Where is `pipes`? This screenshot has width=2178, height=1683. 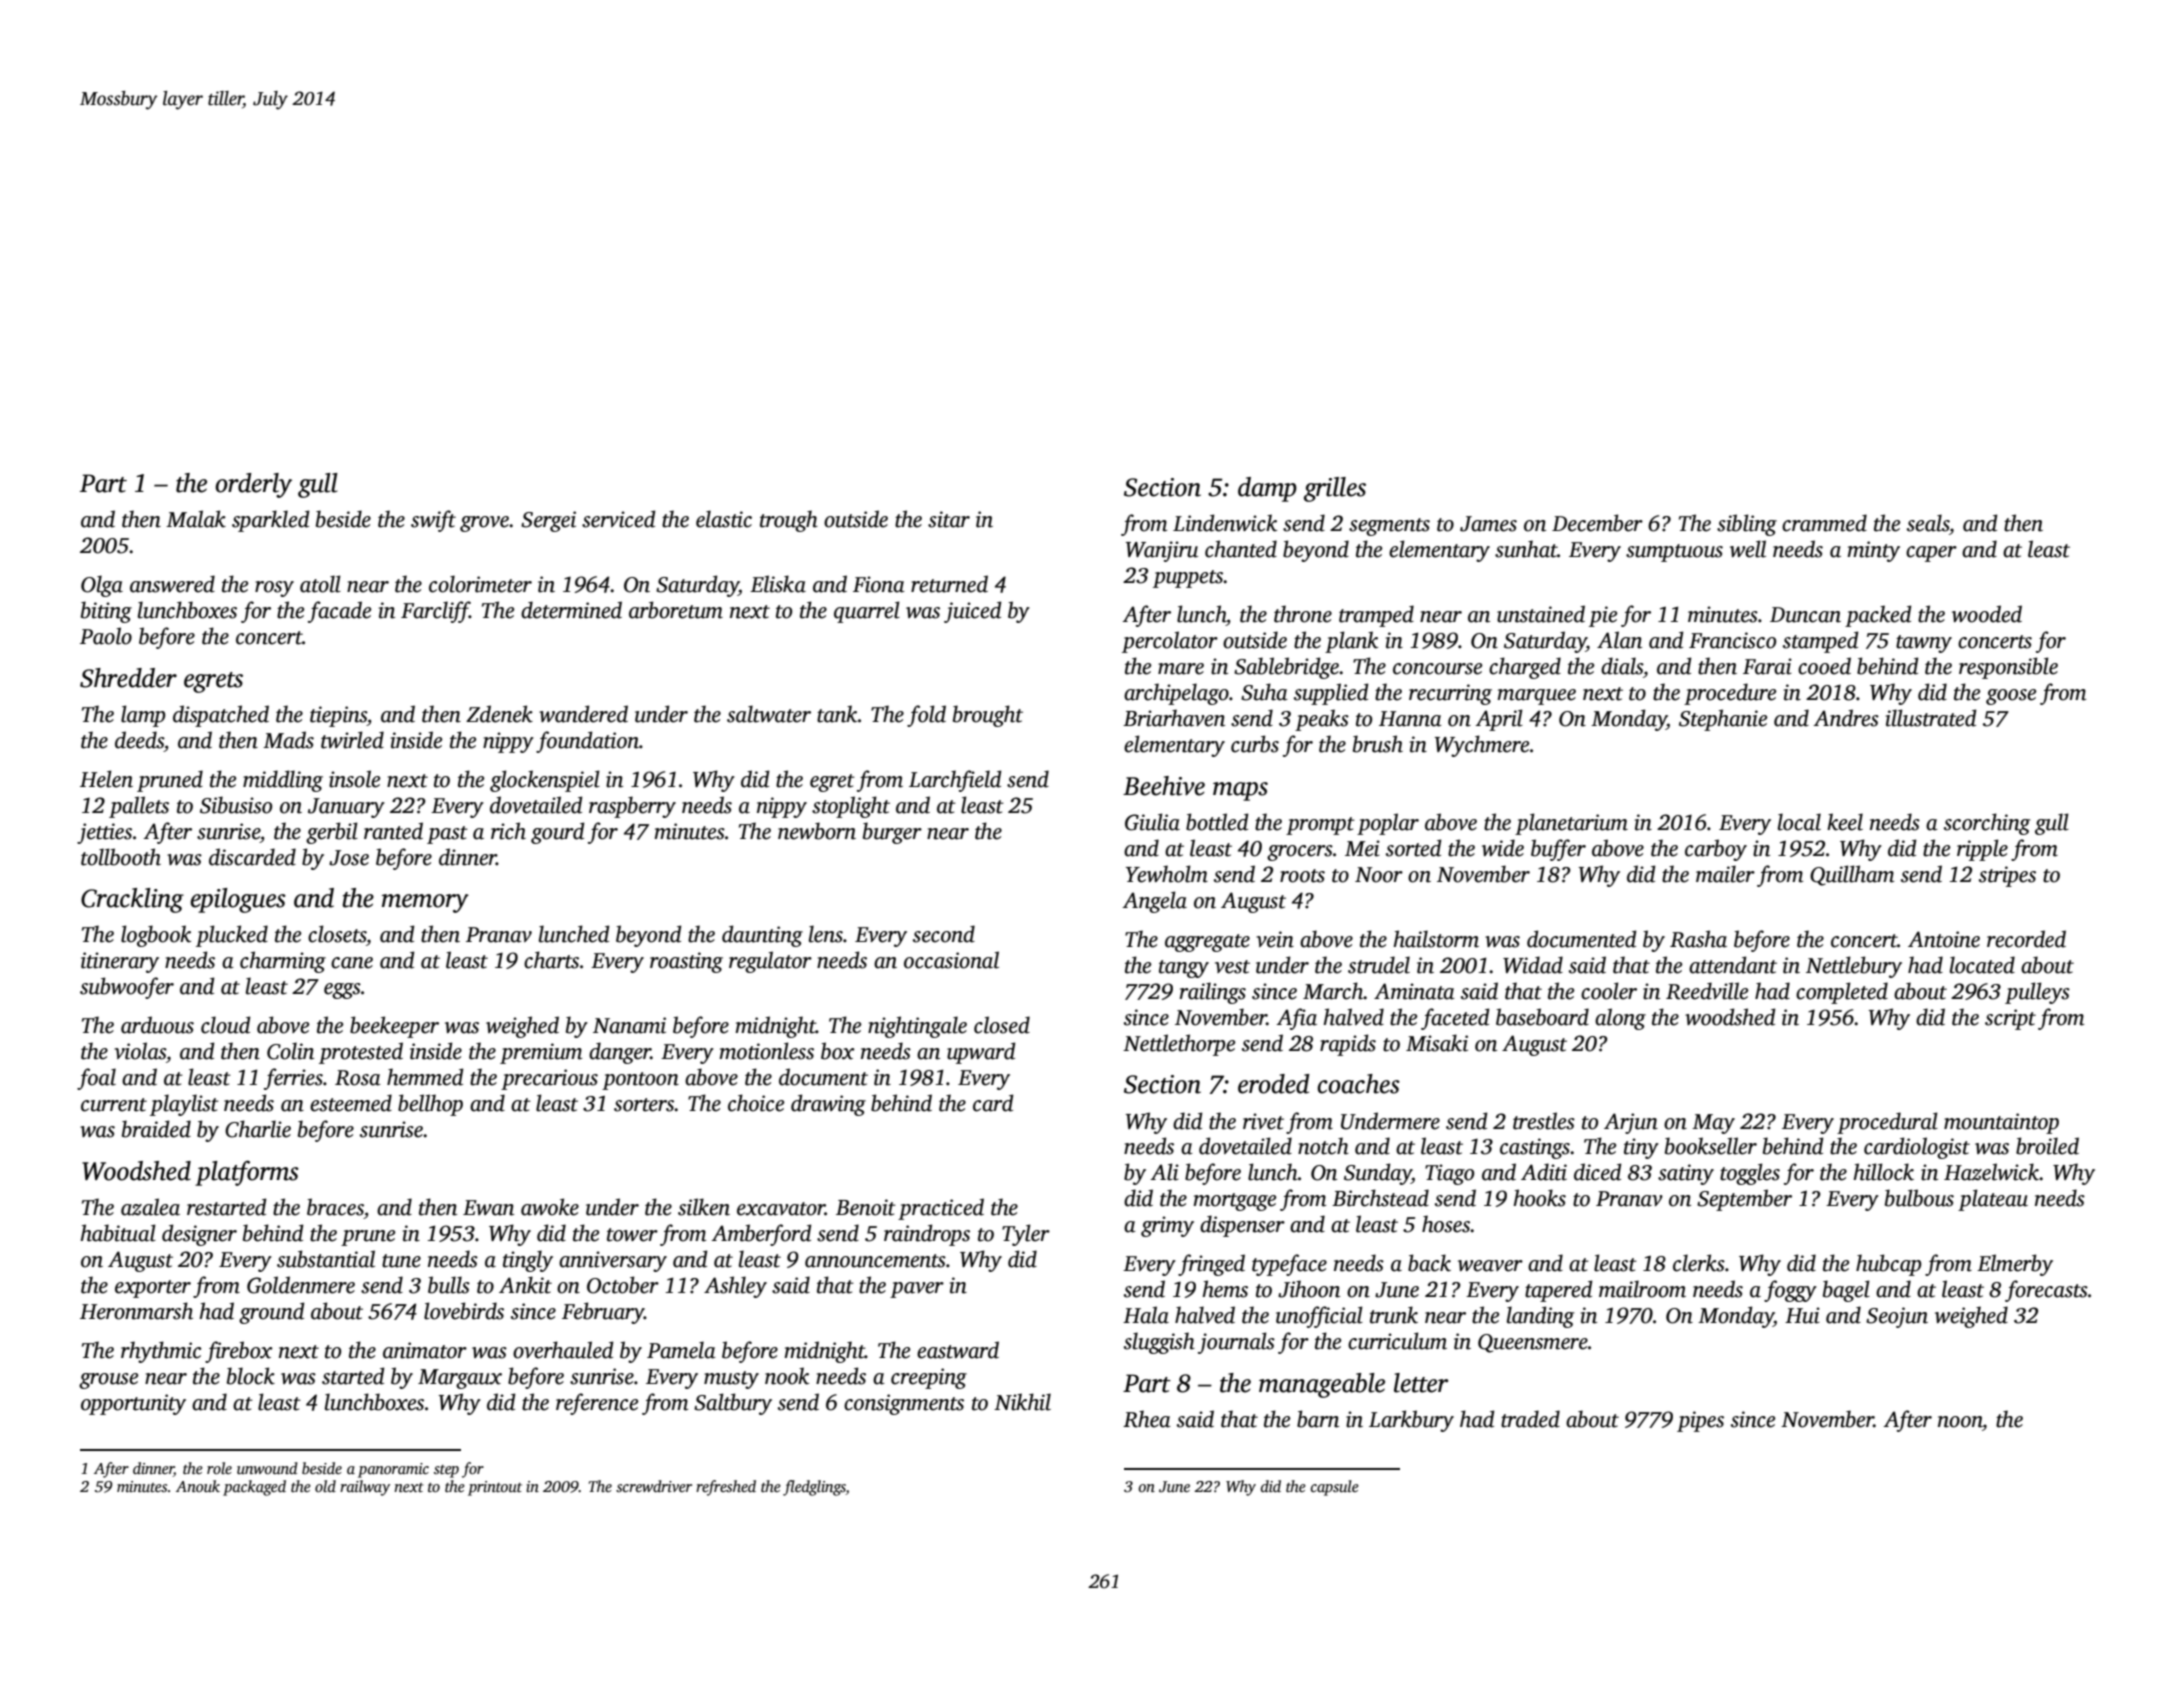
pipes is located at coordinates (1700, 1421).
